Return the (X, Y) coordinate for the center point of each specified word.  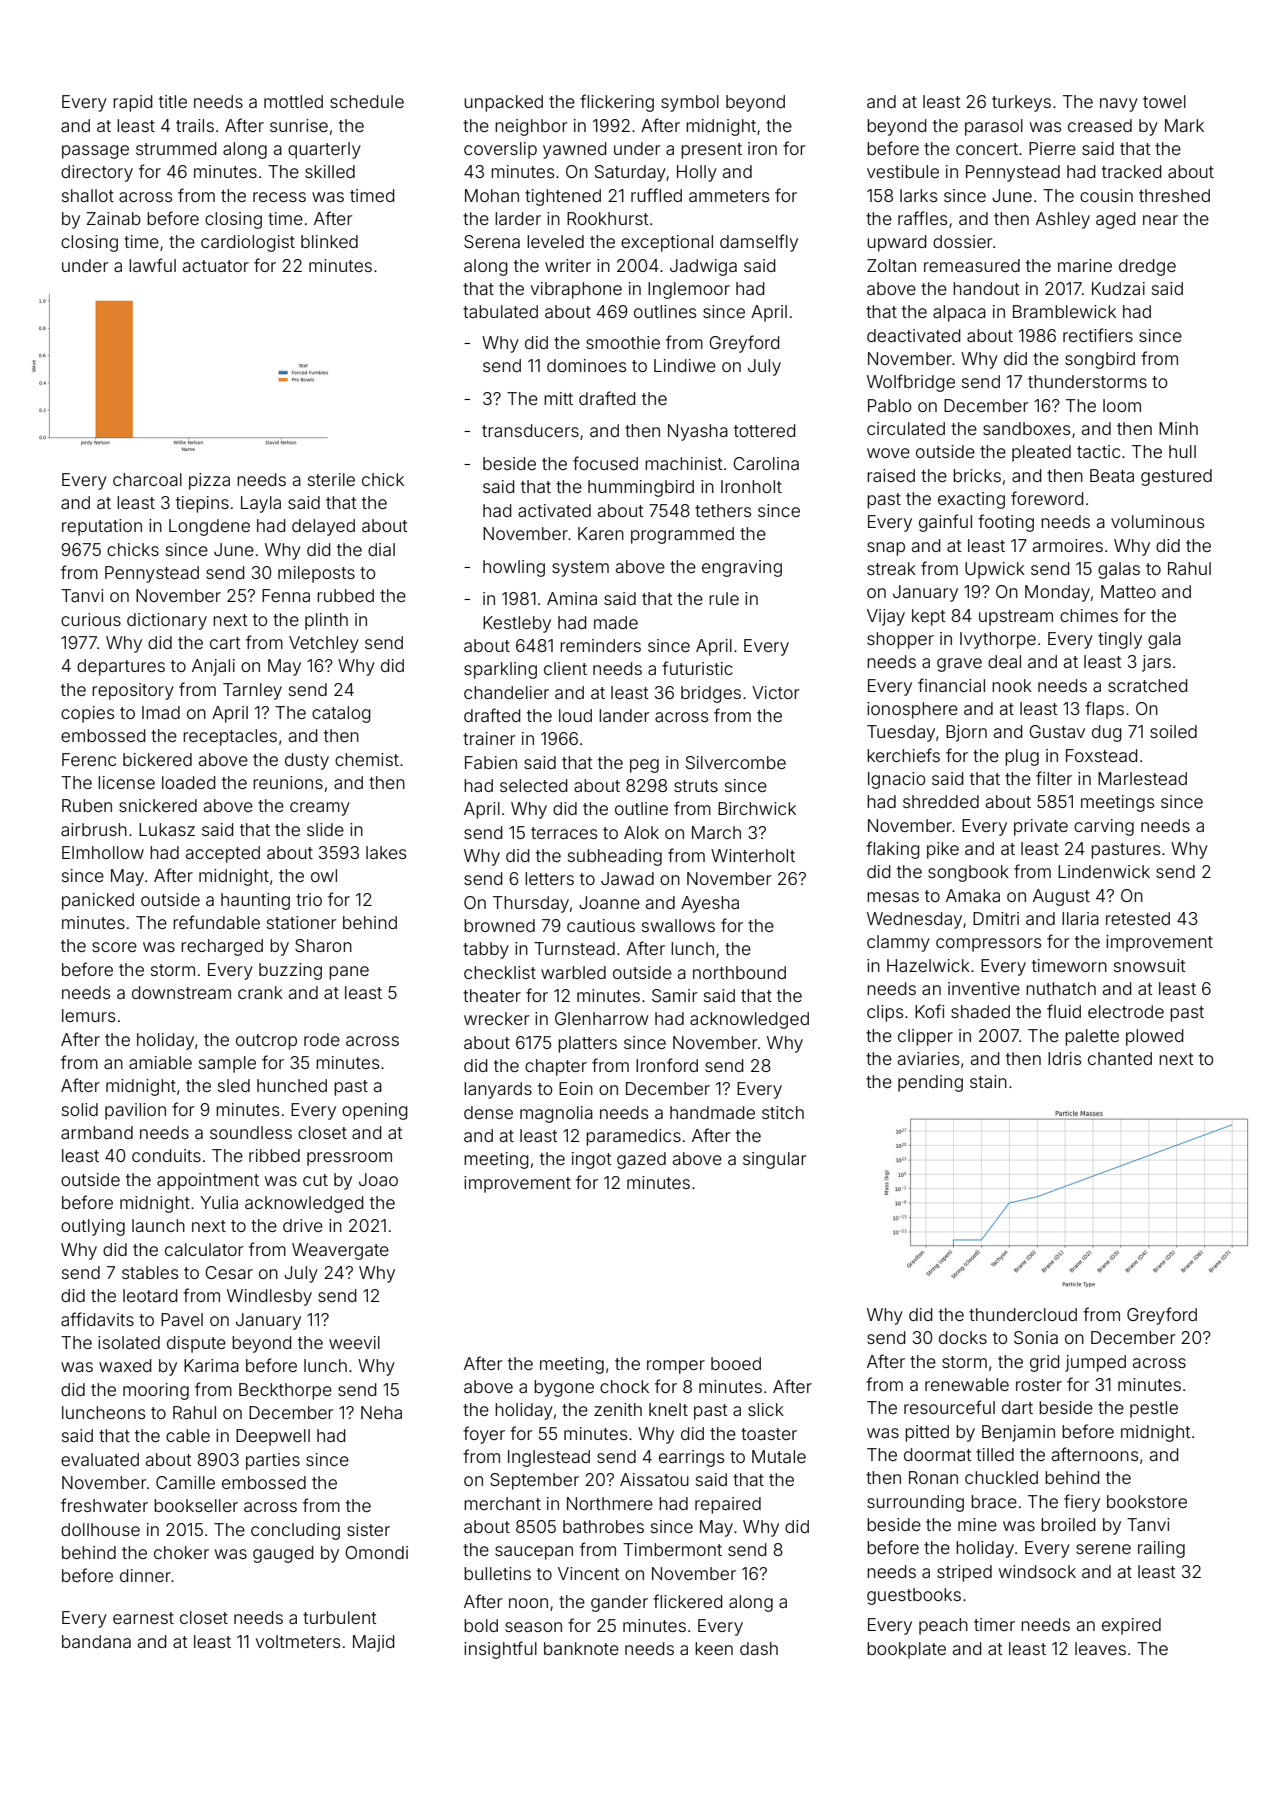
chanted (1120, 1058)
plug (1022, 757)
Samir (675, 995)
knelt (668, 1409)
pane (349, 973)
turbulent (339, 1617)
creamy (320, 809)
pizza (209, 481)
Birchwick (757, 808)
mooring (156, 1391)
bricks (977, 475)
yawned (575, 150)
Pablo (890, 405)
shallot (88, 195)
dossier (963, 241)
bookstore (1147, 1501)
